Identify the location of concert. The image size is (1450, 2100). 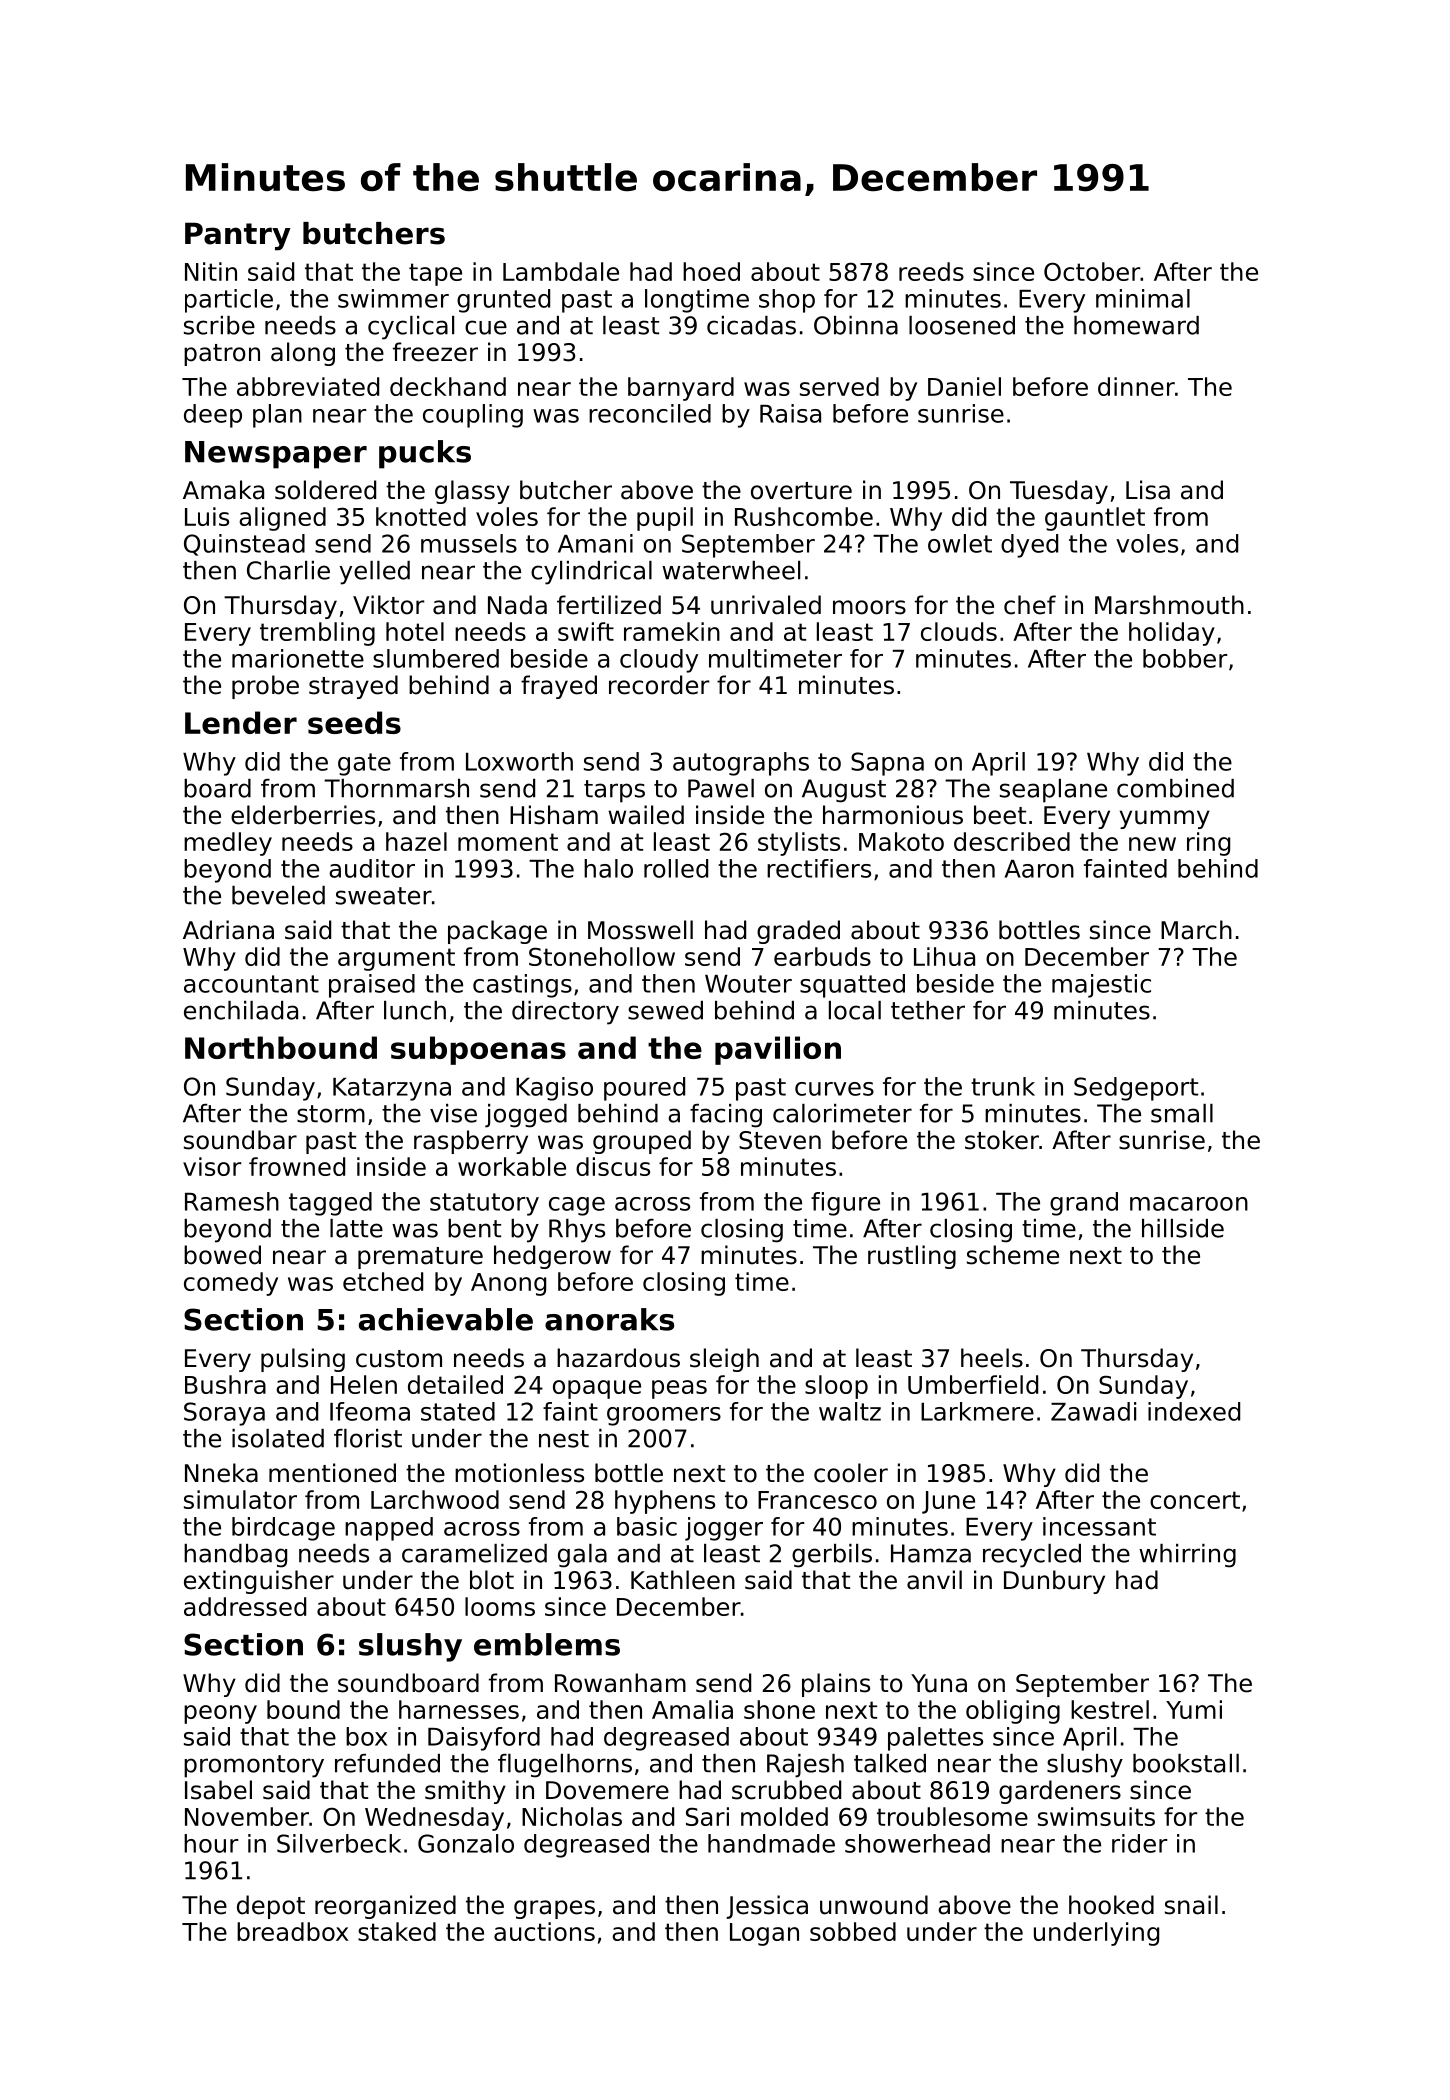
(1195, 1500).
